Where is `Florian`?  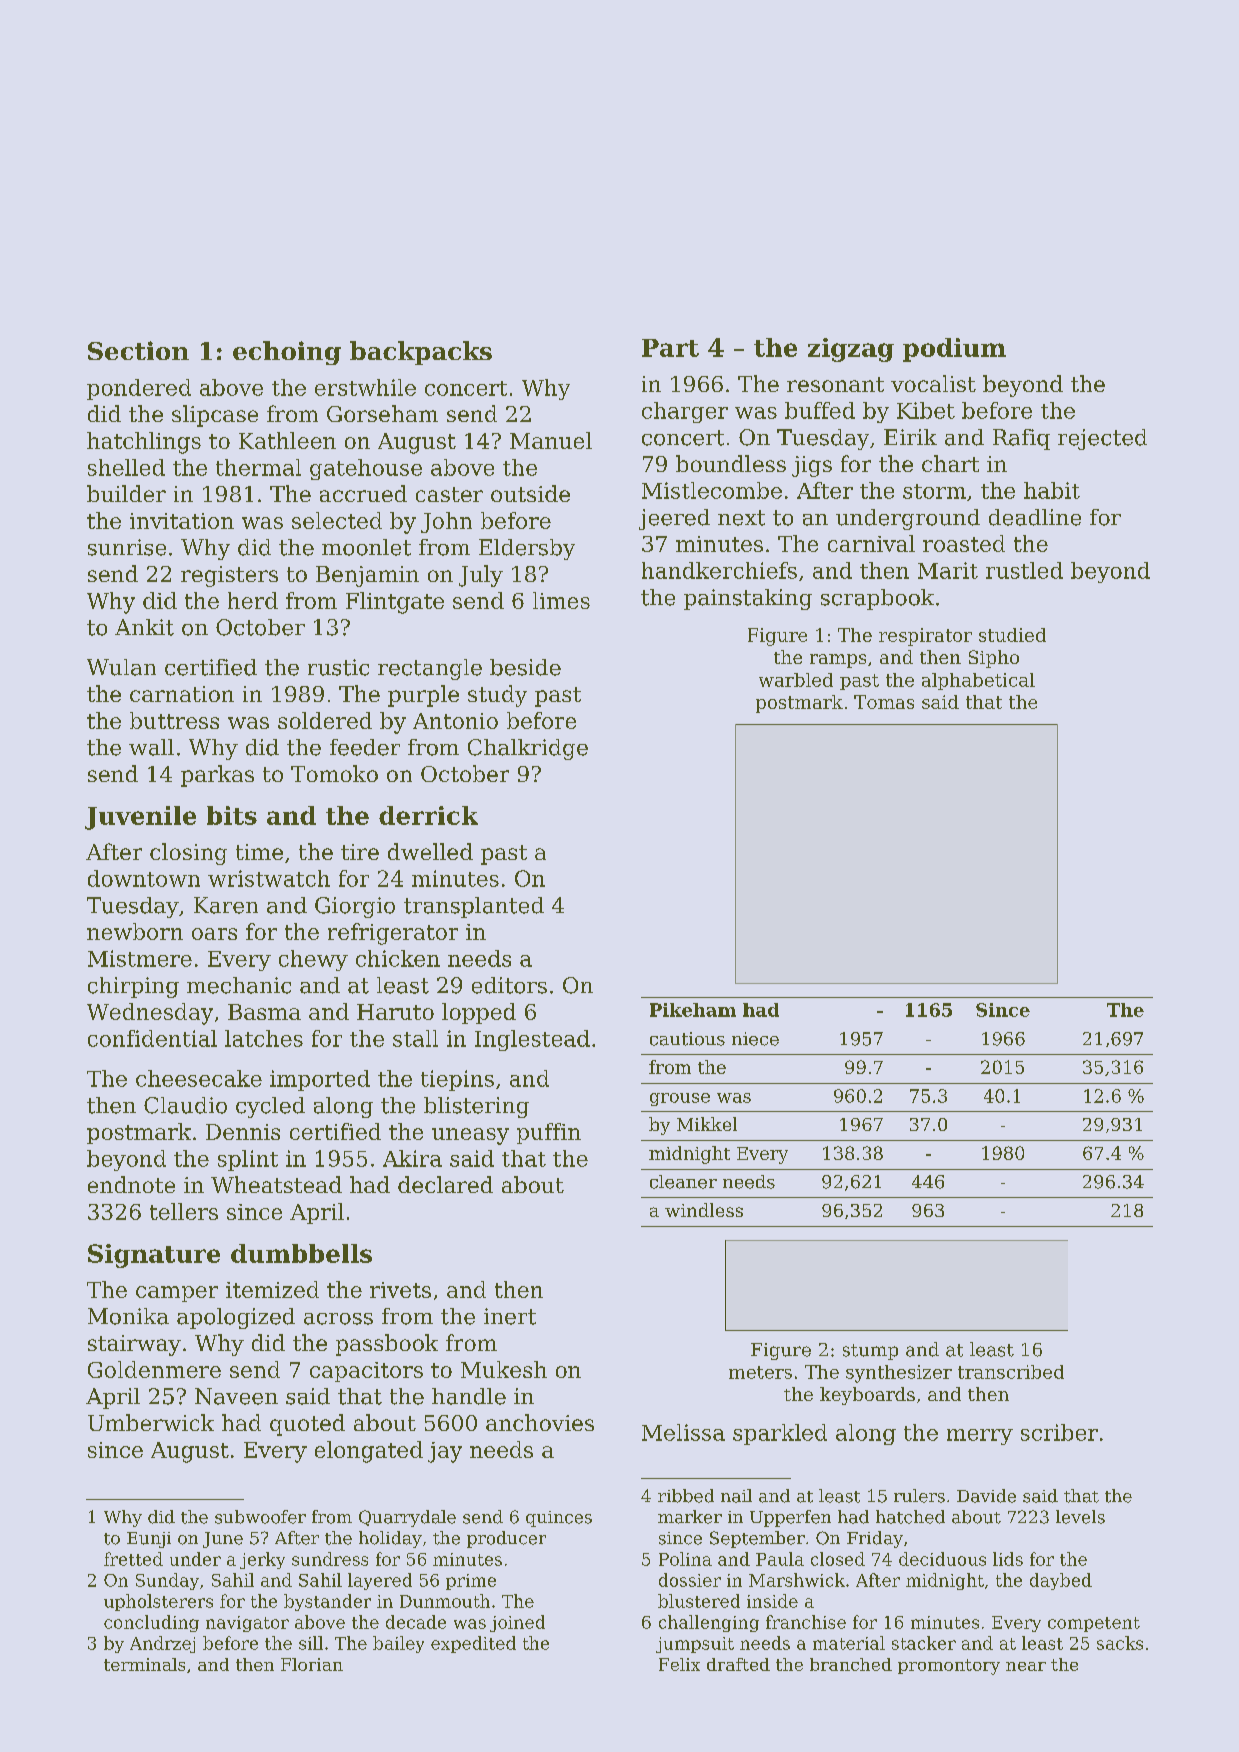
Florian is located at coordinates (312, 1664).
